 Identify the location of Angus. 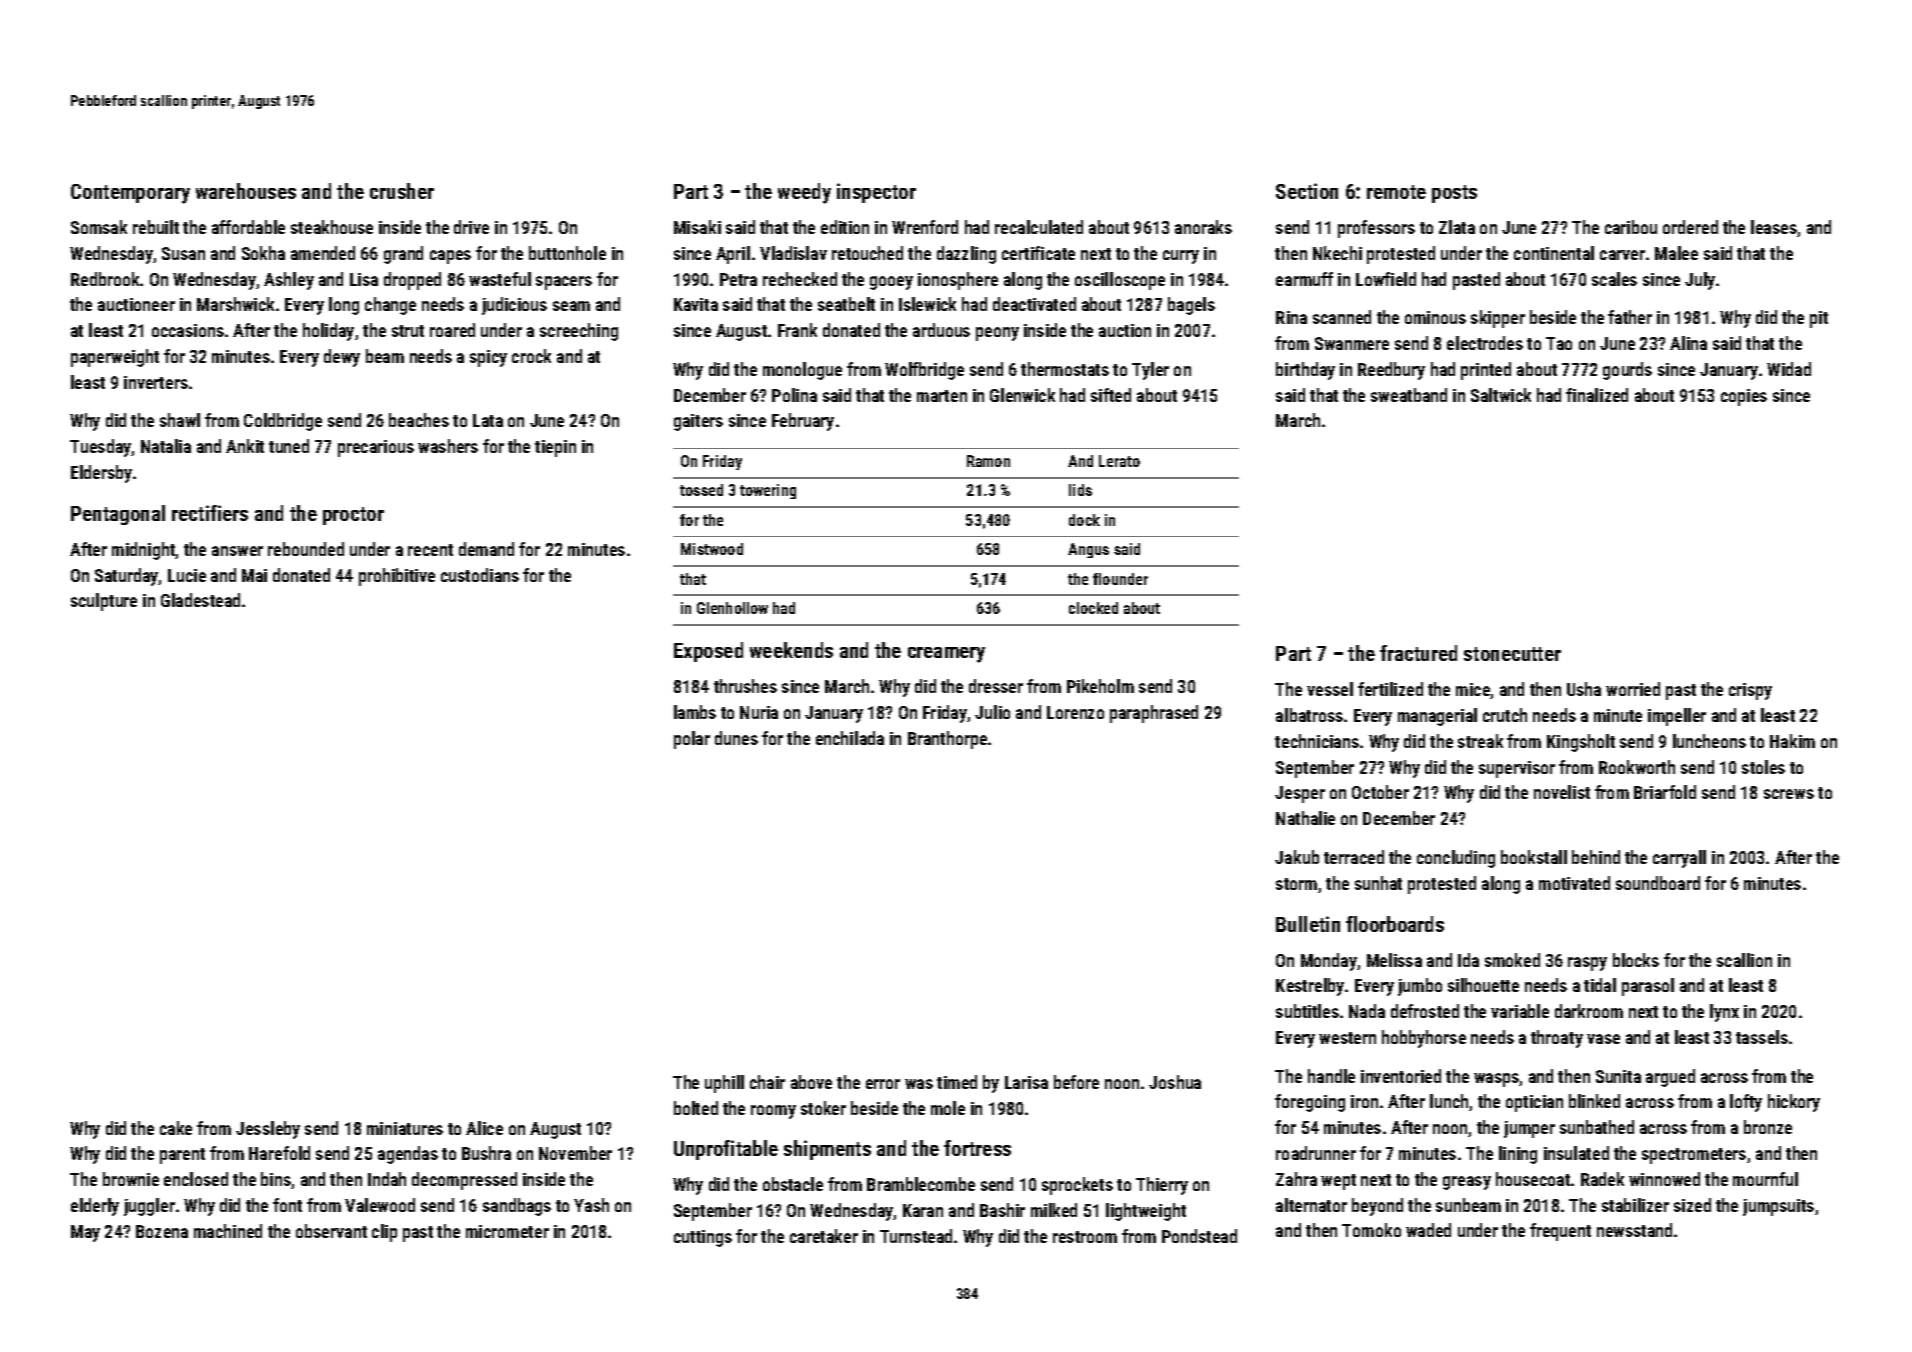
(1088, 550).
